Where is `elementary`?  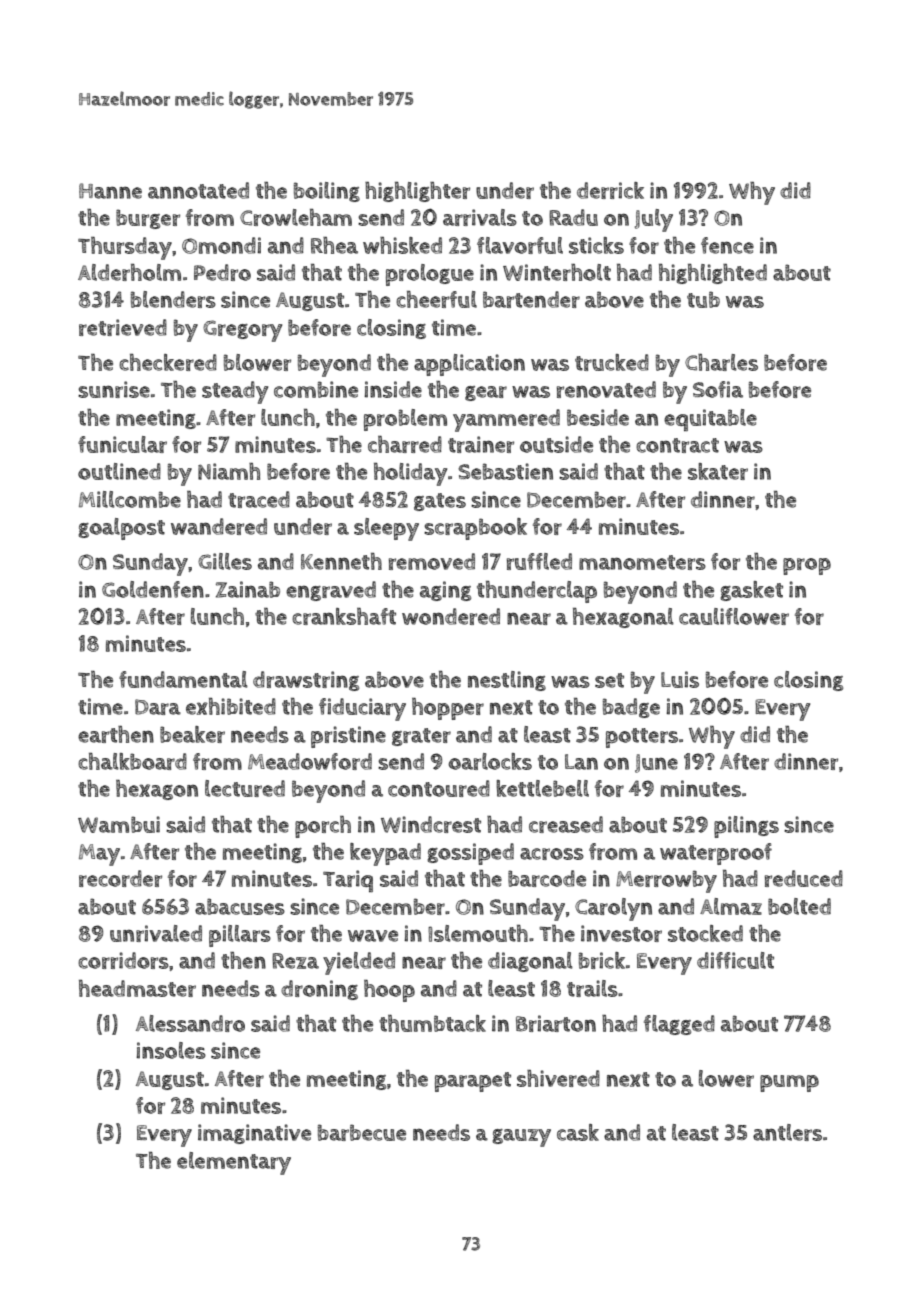
elementary is located at coordinates (234, 1163).
